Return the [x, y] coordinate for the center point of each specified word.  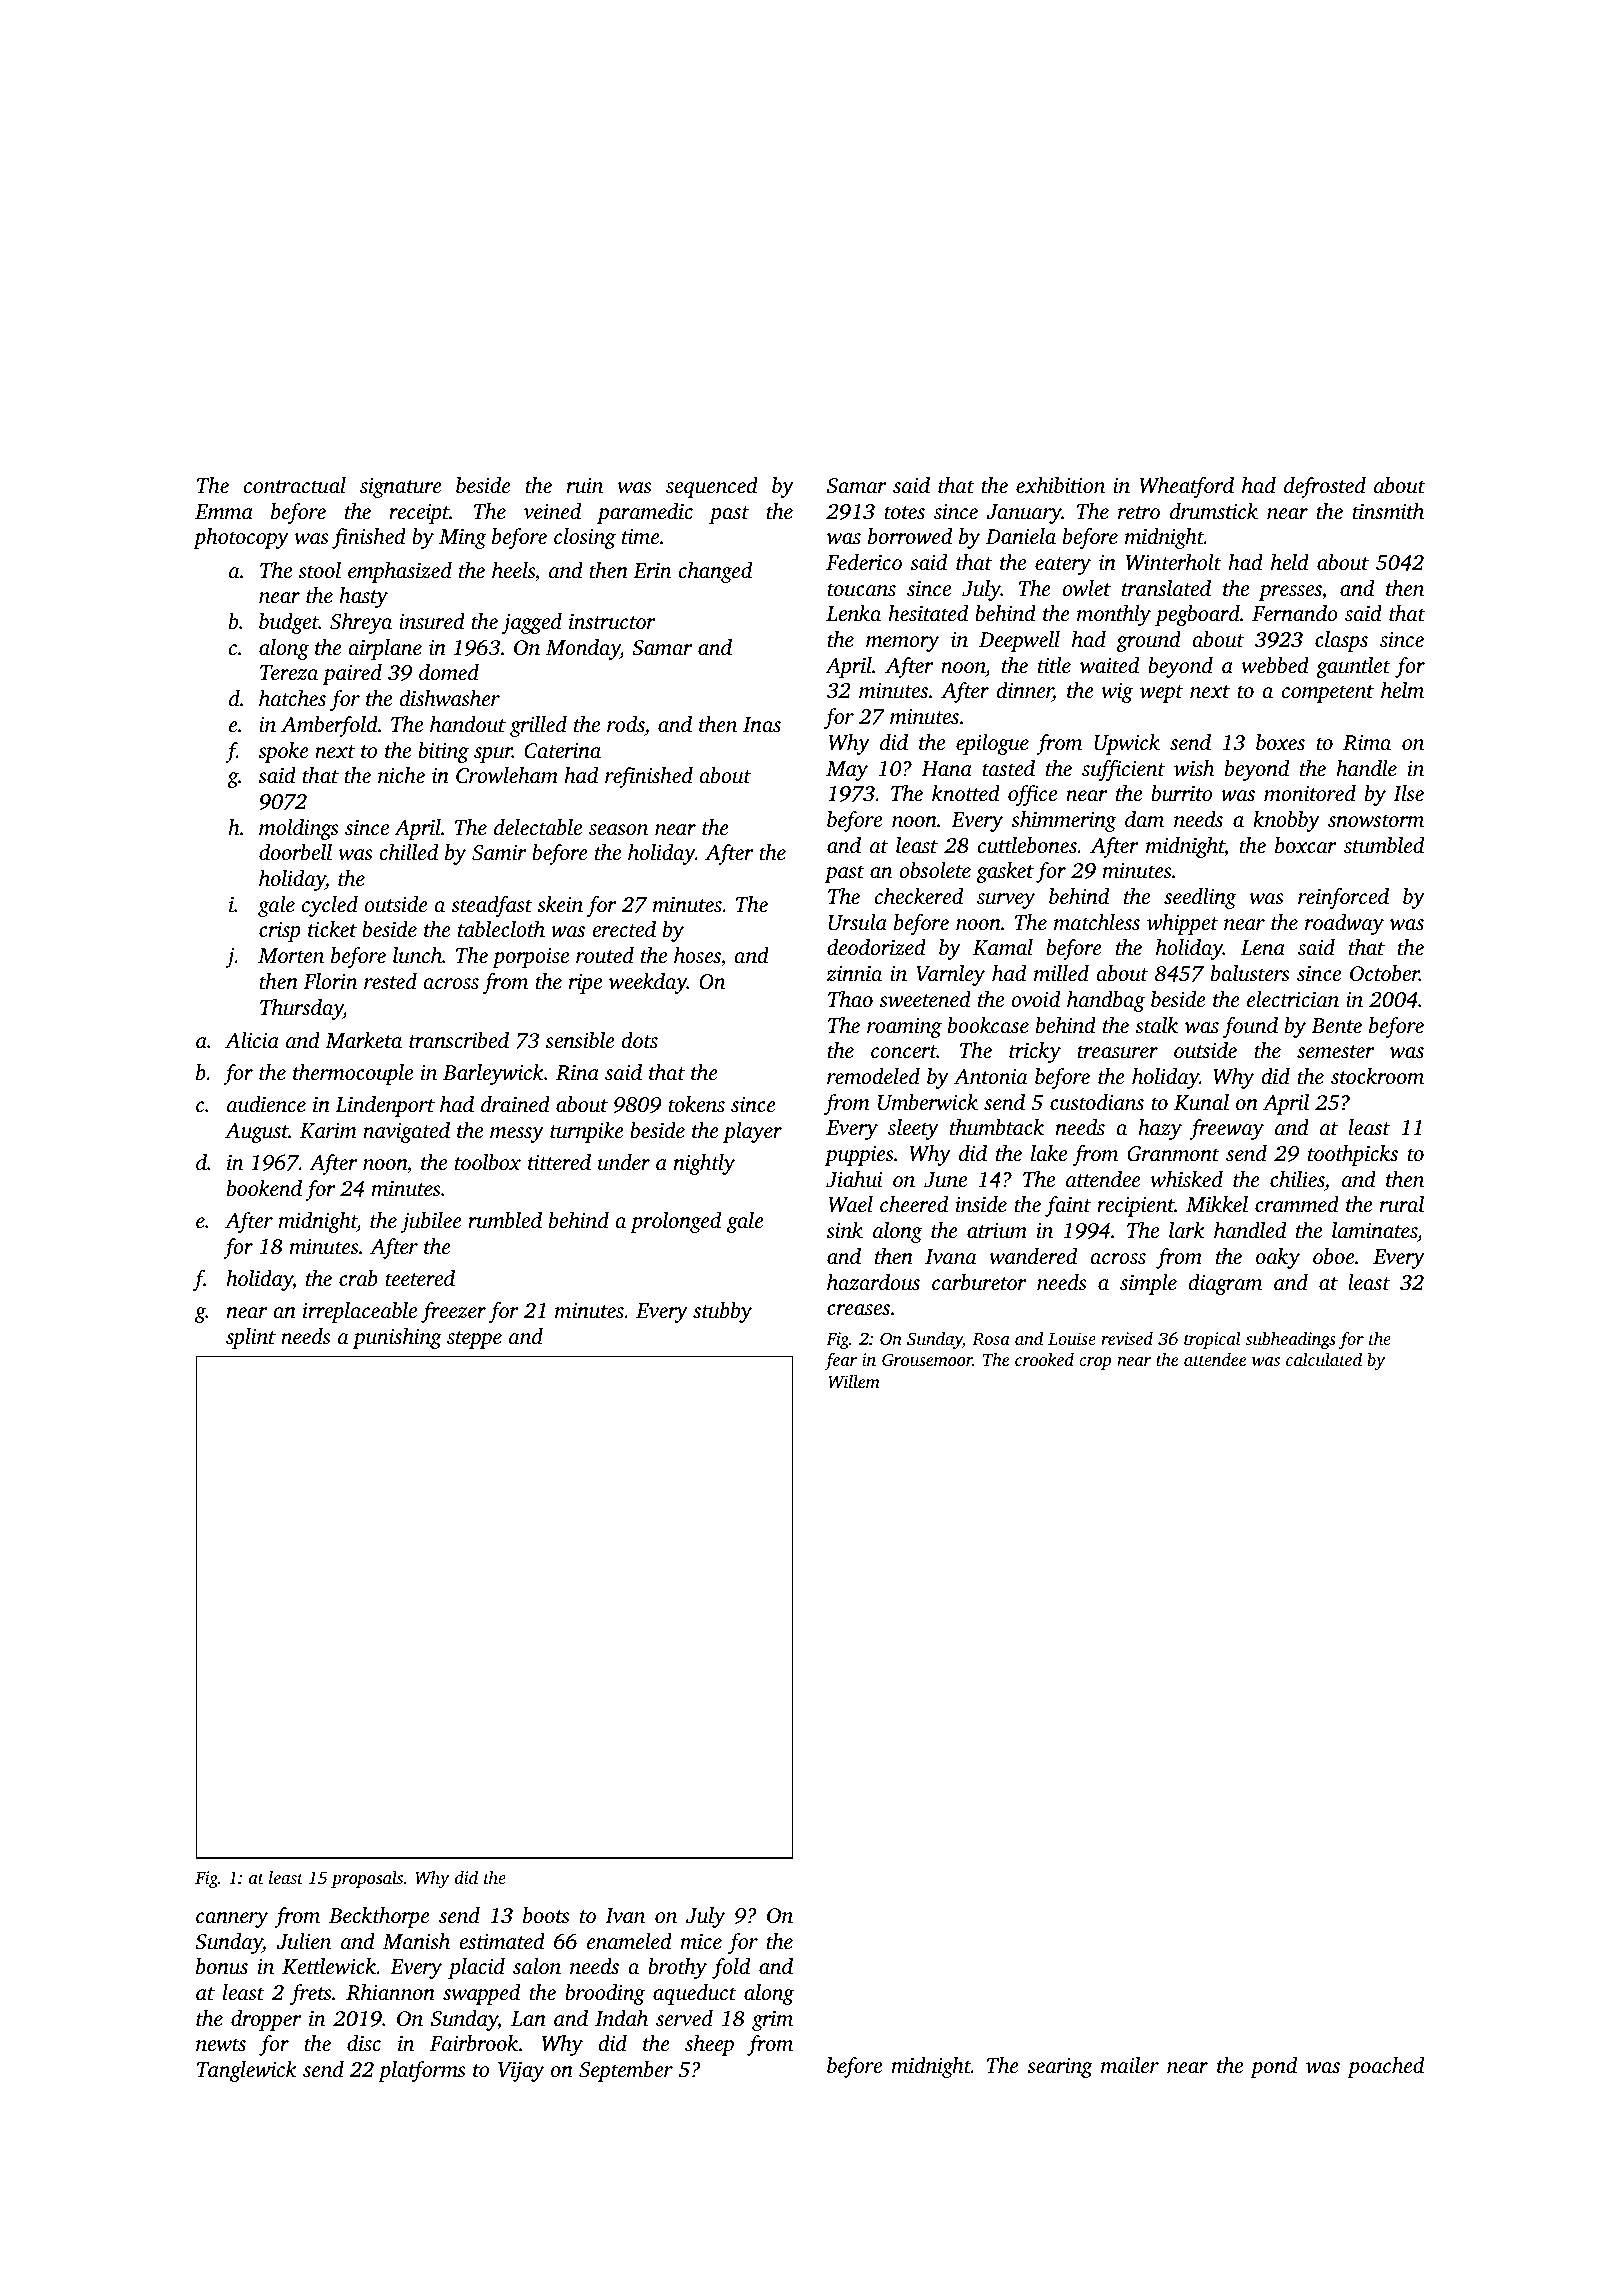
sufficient [1123, 770]
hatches [292, 698]
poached [1385, 2067]
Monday [583, 649]
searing [1060, 2068]
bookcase [988, 1025]
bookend [264, 1188]
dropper [266, 2020]
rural [1402, 1204]
